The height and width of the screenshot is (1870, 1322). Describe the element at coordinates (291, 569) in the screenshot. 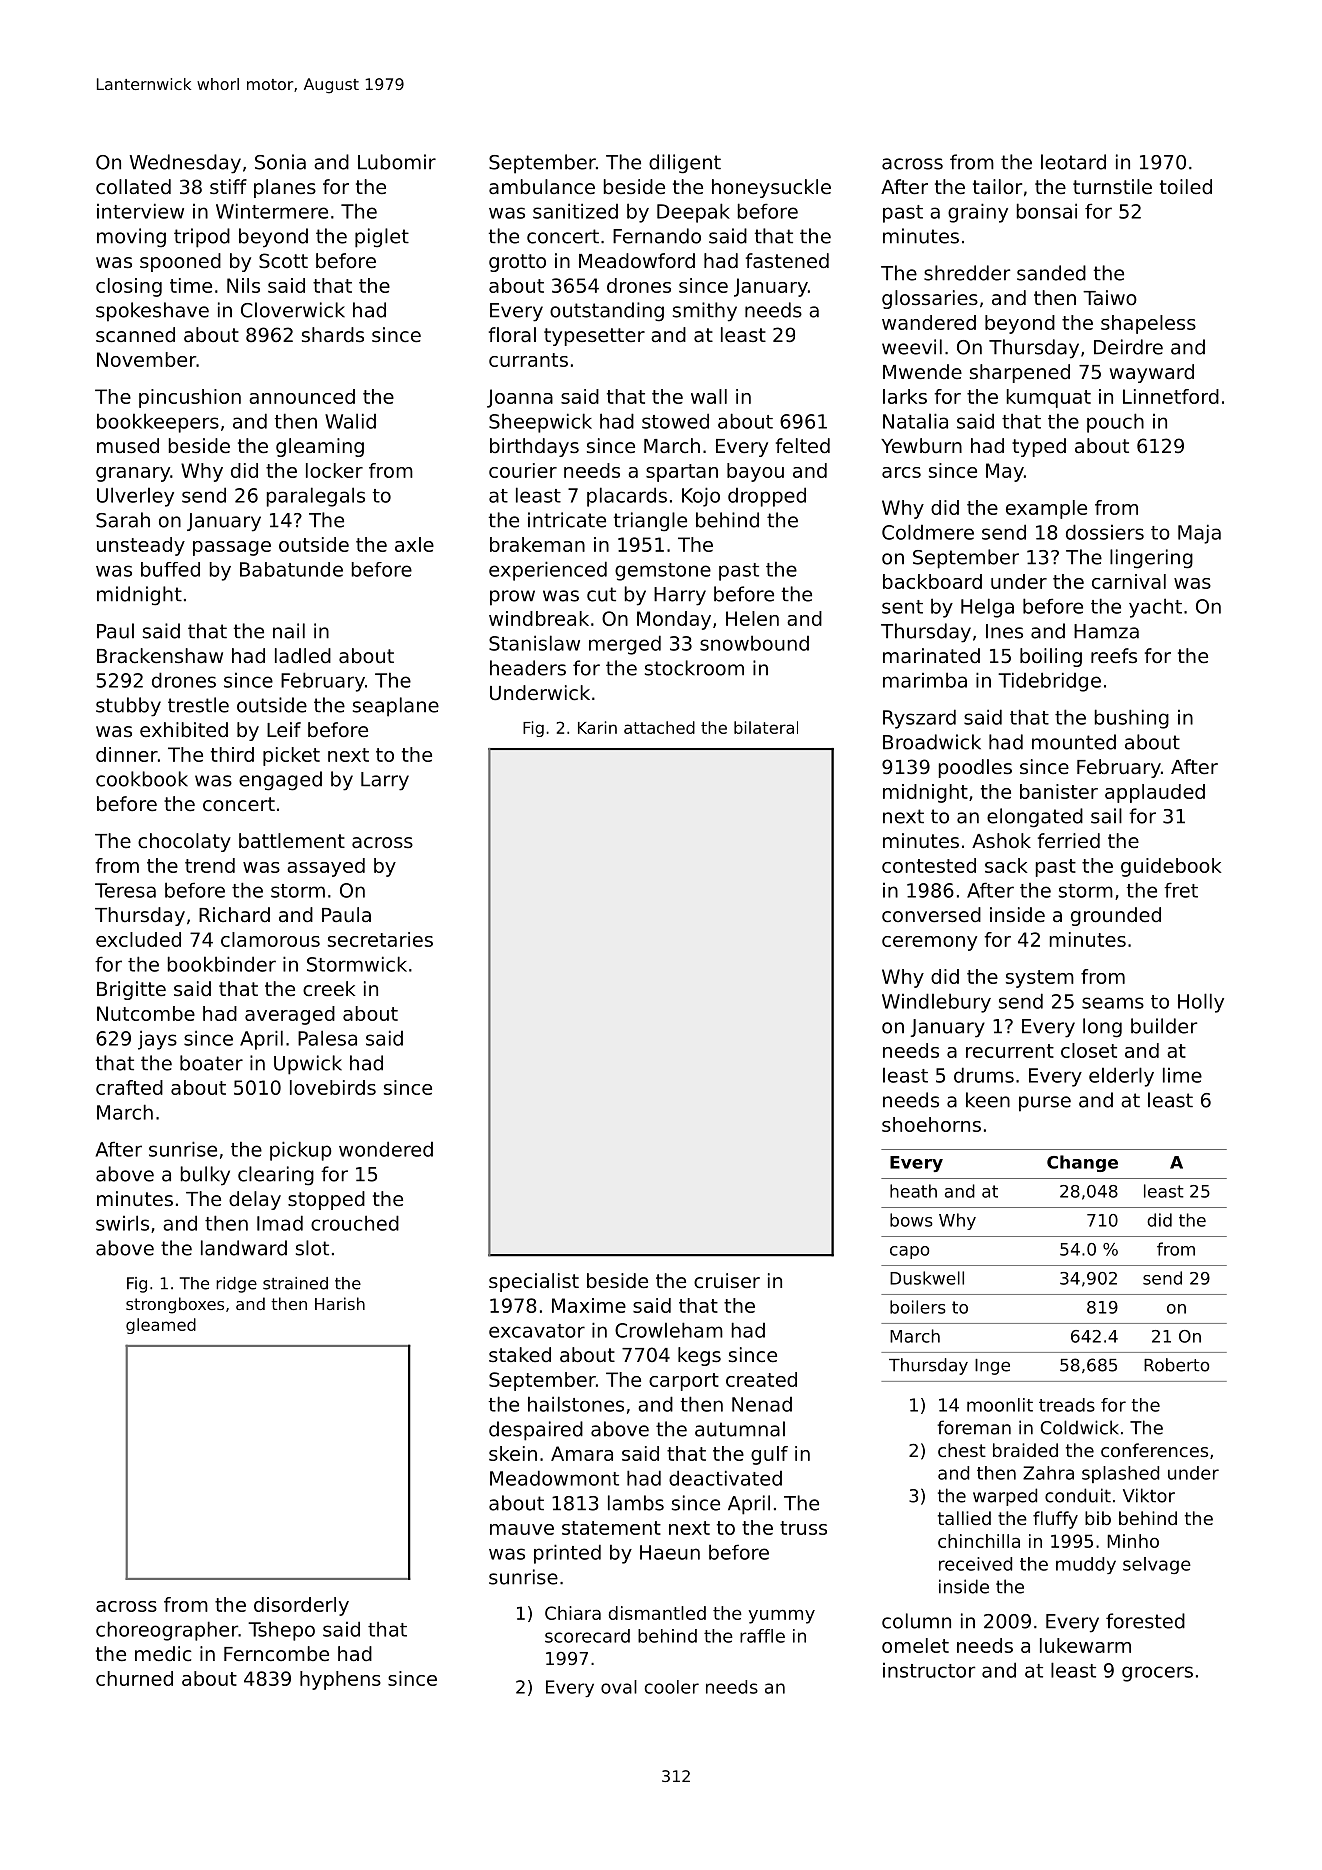

I see `Babatunde` at that location.
